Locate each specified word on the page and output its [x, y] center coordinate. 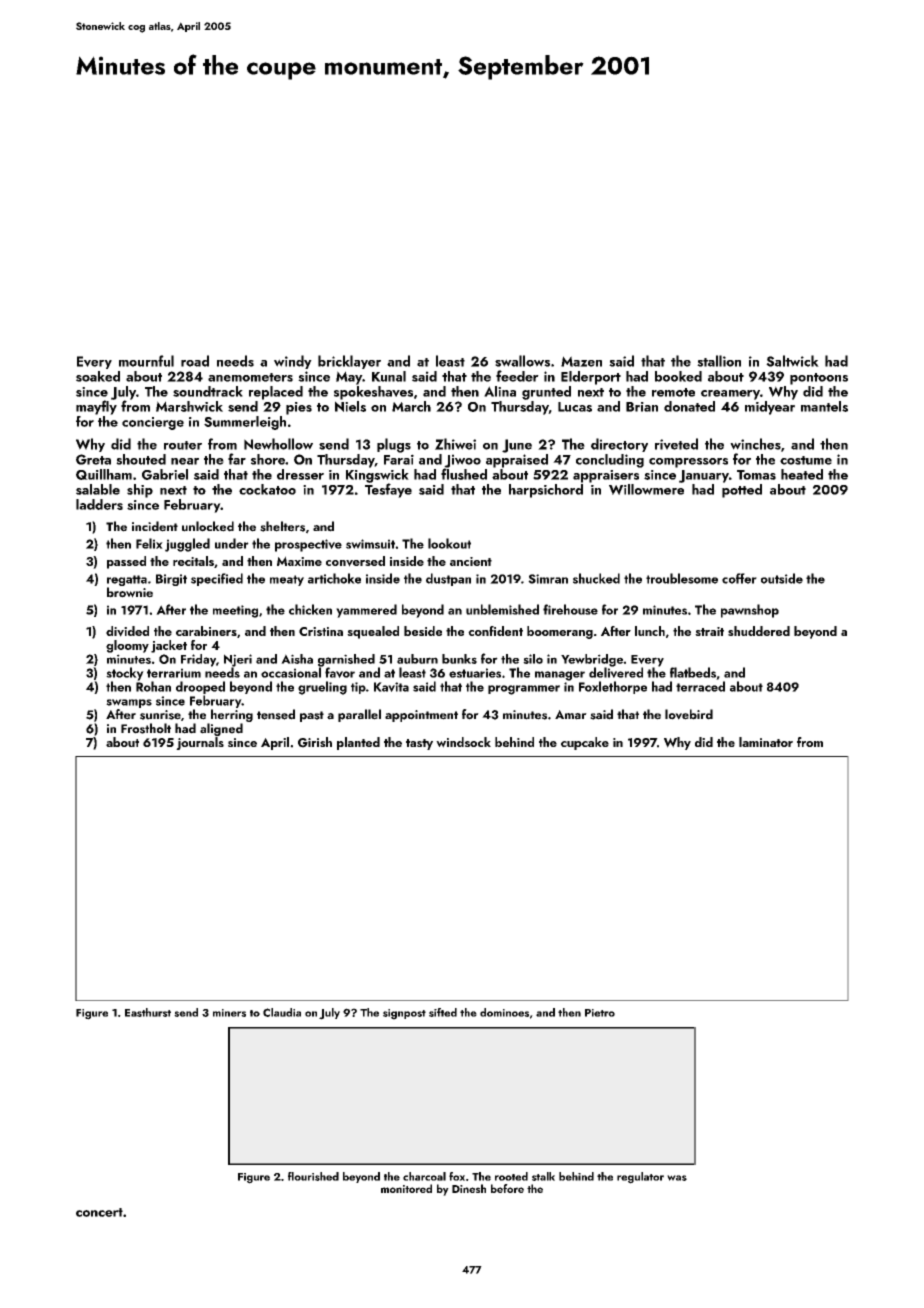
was [677, 1178]
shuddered [759, 631]
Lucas [575, 407]
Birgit [171, 580]
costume [806, 460]
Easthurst [148, 1012]
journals [200, 743]
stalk [543, 1176]
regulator [640, 1178]
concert [99, 1212]
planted [358, 743]
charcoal [424, 1176]
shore [268, 459]
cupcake [585, 743]
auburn [417, 659]
